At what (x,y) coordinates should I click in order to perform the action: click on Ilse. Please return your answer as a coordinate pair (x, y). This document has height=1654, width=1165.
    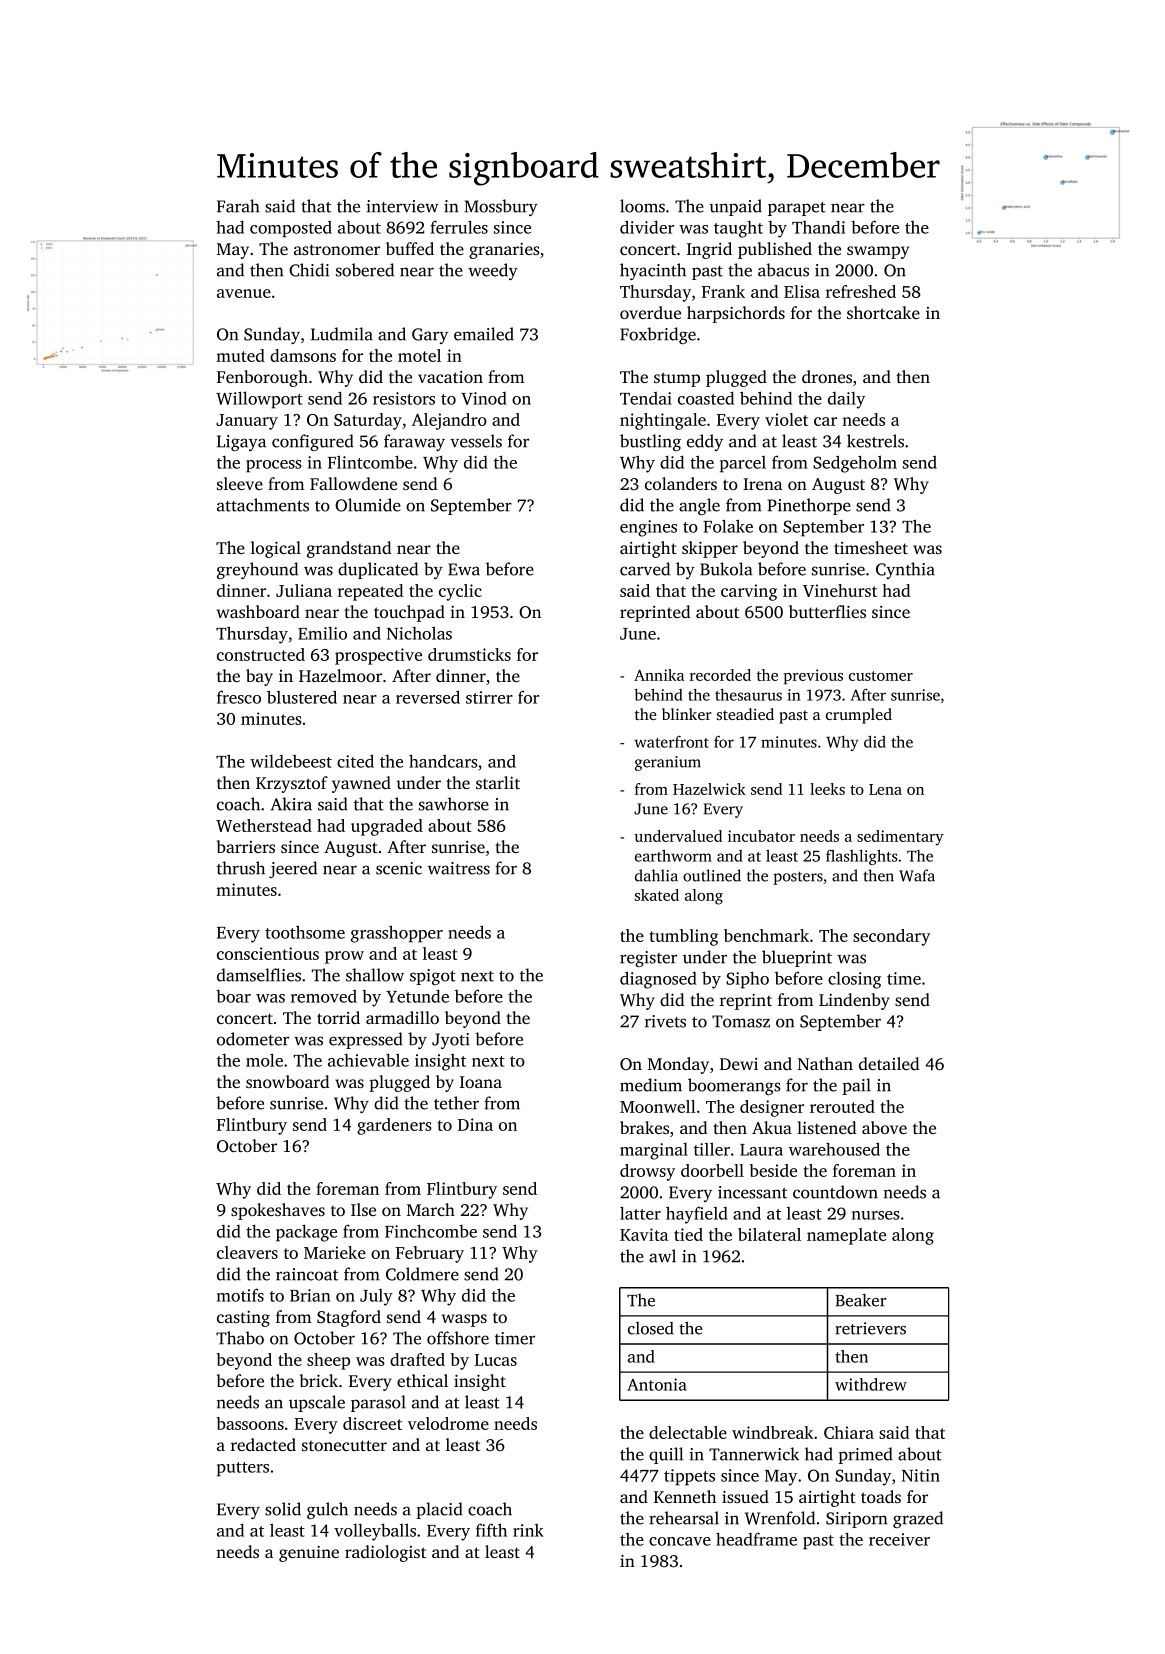
    Looking at the image, I should click on (363, 1209).
